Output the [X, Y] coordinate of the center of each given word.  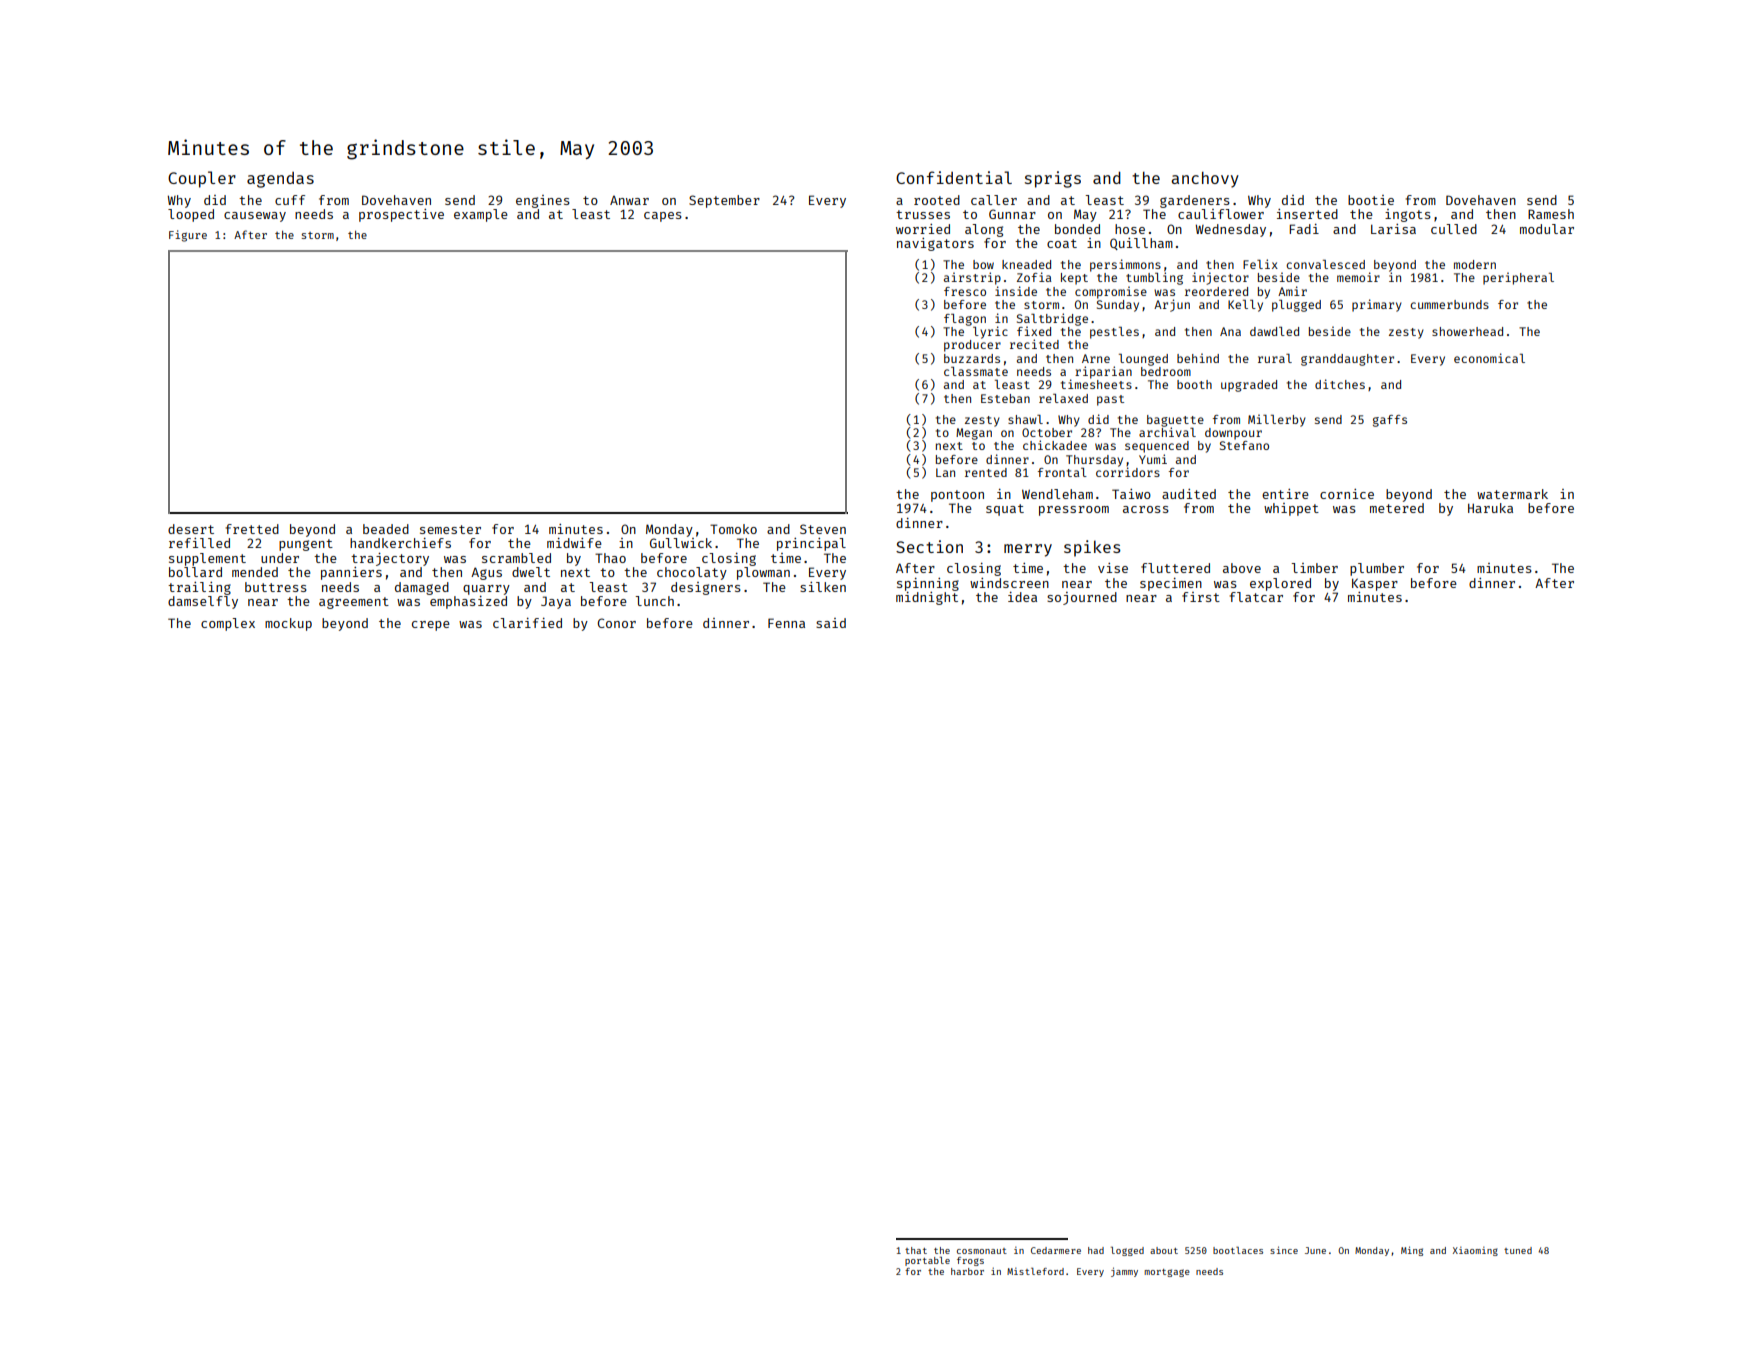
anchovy [1205, 180]
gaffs [1390, 421]
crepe [431, 626]
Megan [974, 434]
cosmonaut [982, 1251]
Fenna [786, 623]
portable [927, 1261]
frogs [970, 1261]
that [916, 1250]
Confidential [954, 177]
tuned [1518, 1250]
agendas [280, 180]
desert [191, 529]
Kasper [1375, 584]
